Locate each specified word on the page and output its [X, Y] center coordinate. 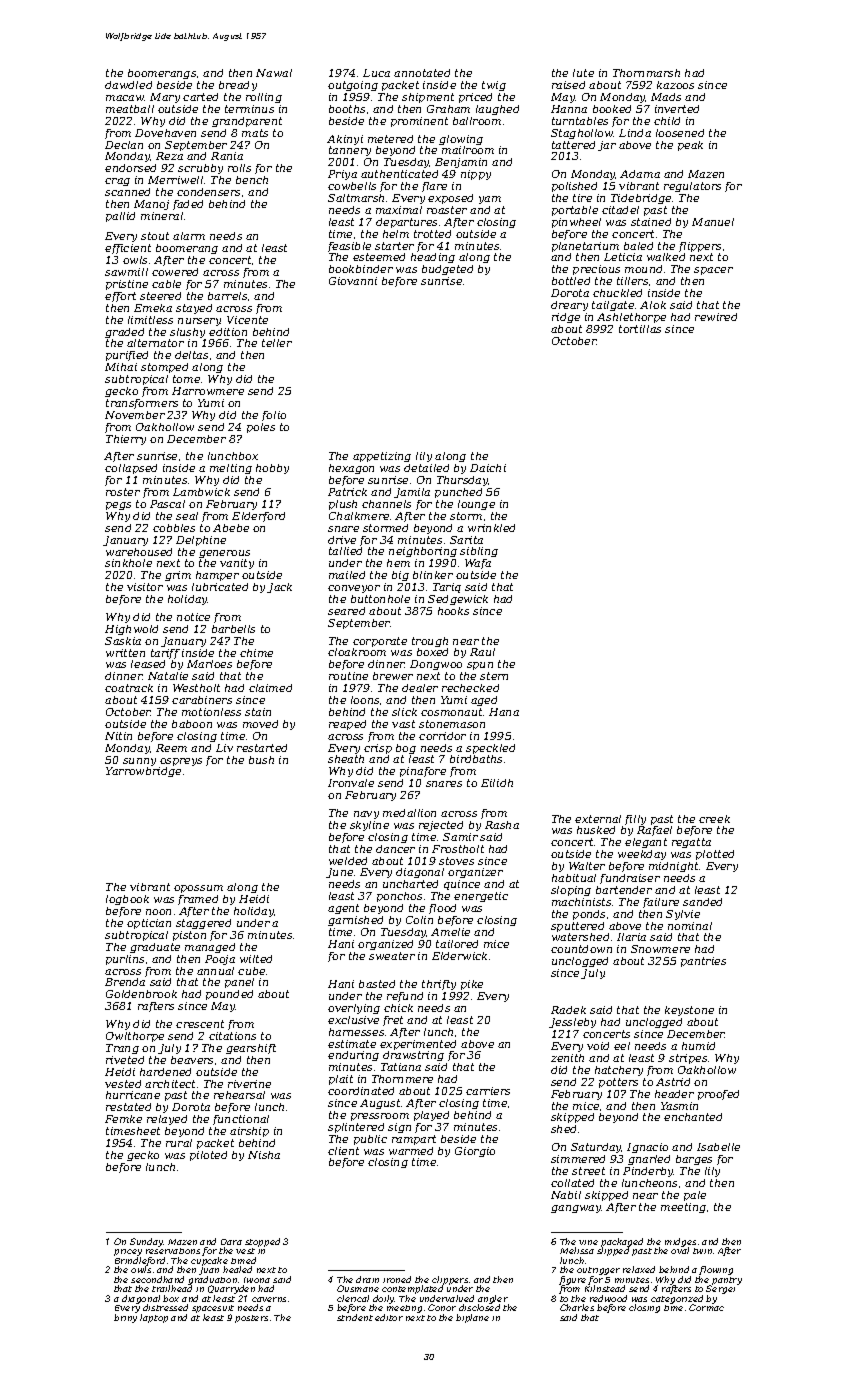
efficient [128, 249]
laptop [154, 1318]
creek [714, 819]
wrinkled [491, 528]
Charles [577, 1307]
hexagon [351, 469]
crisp [378, 749]
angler [493, 1300]
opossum [198, 889]
